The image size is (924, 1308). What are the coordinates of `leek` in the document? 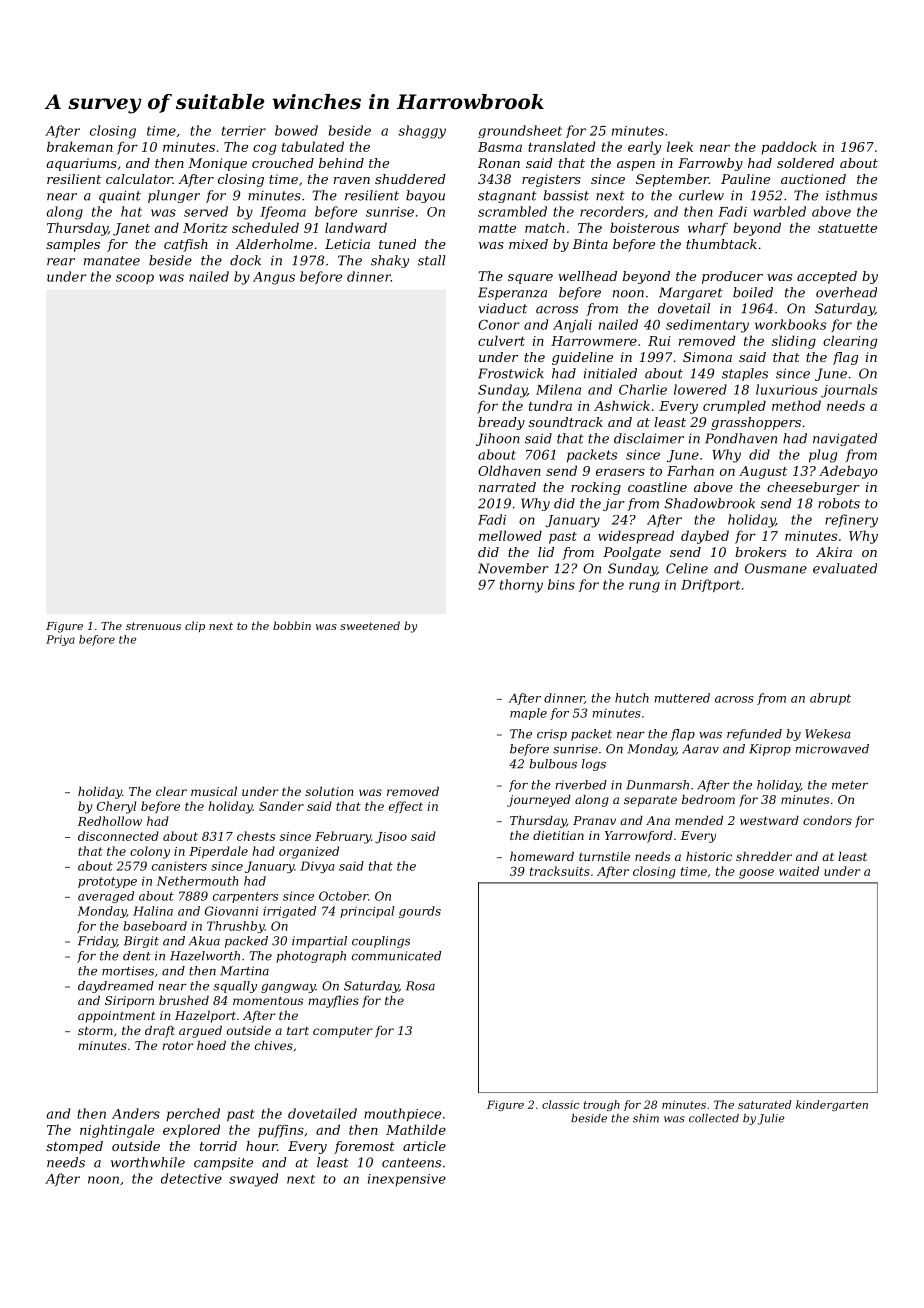 It's located at (680, 146).
